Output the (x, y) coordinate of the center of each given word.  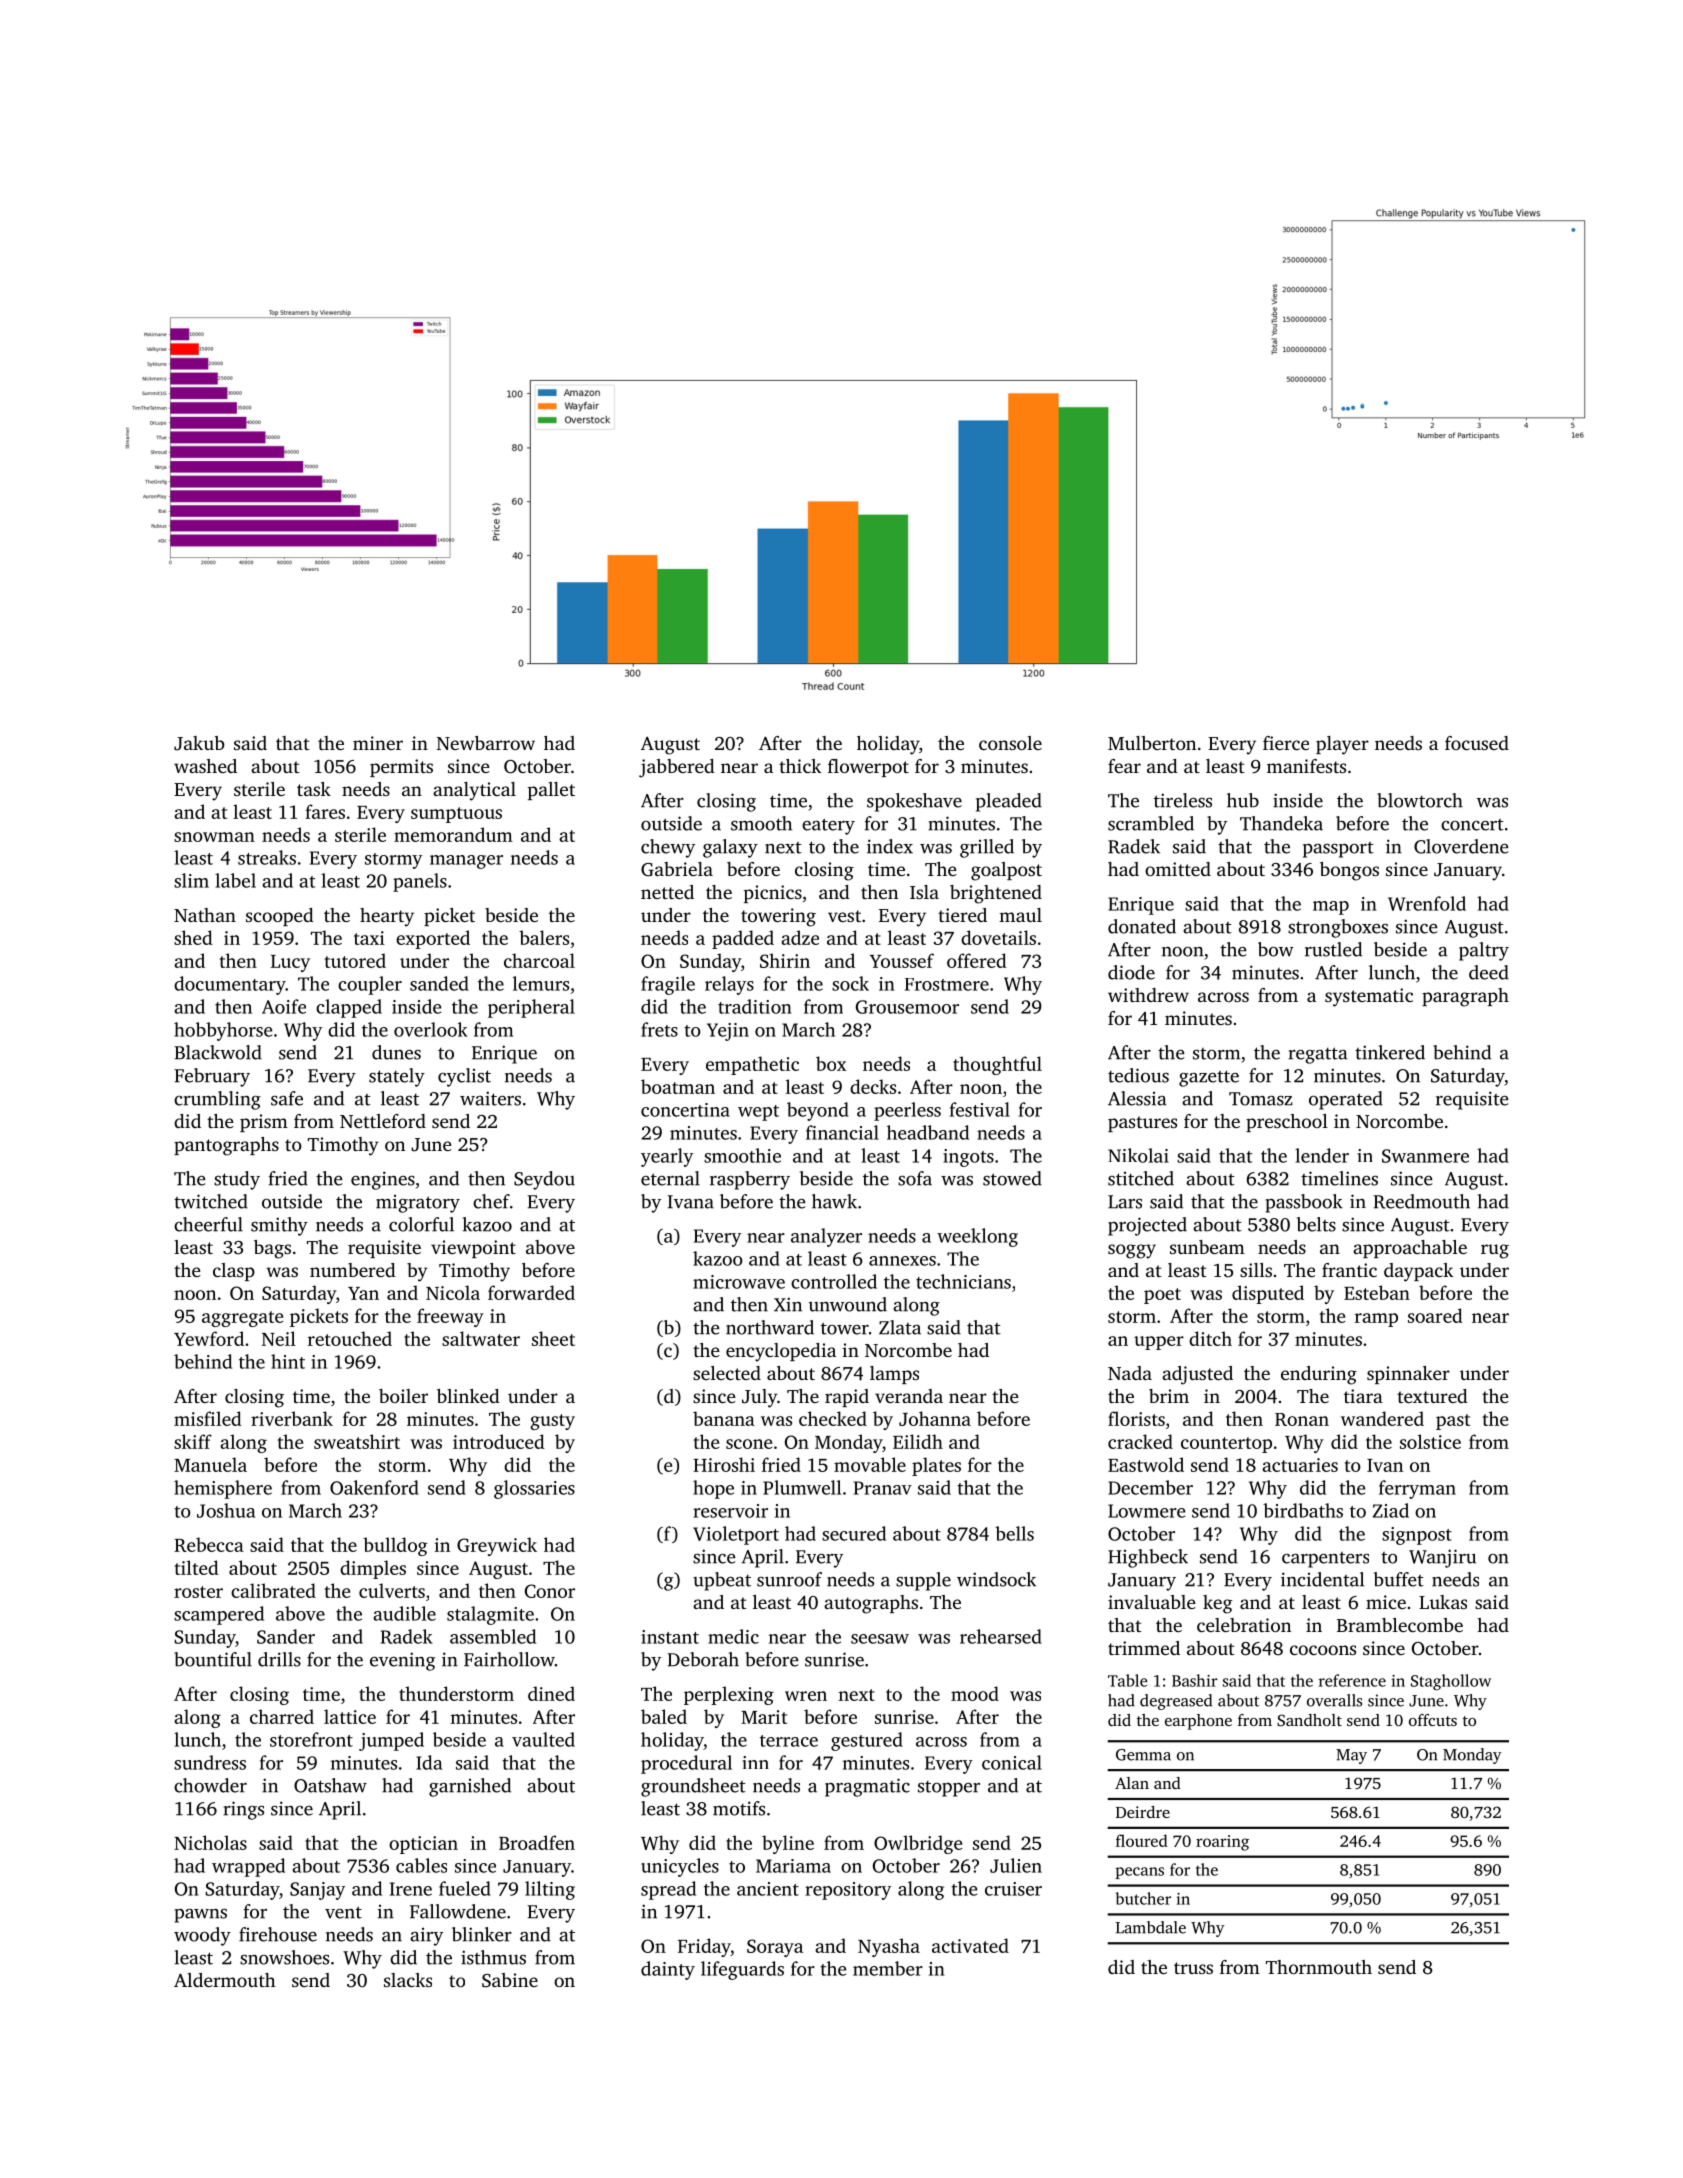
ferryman (1417, 1489)
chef (491, 1201)
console (1010, 743)
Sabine (510, 1980)
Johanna (935, 1418)
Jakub (199, 743)
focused (1477, 743)
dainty (668, 1970)
